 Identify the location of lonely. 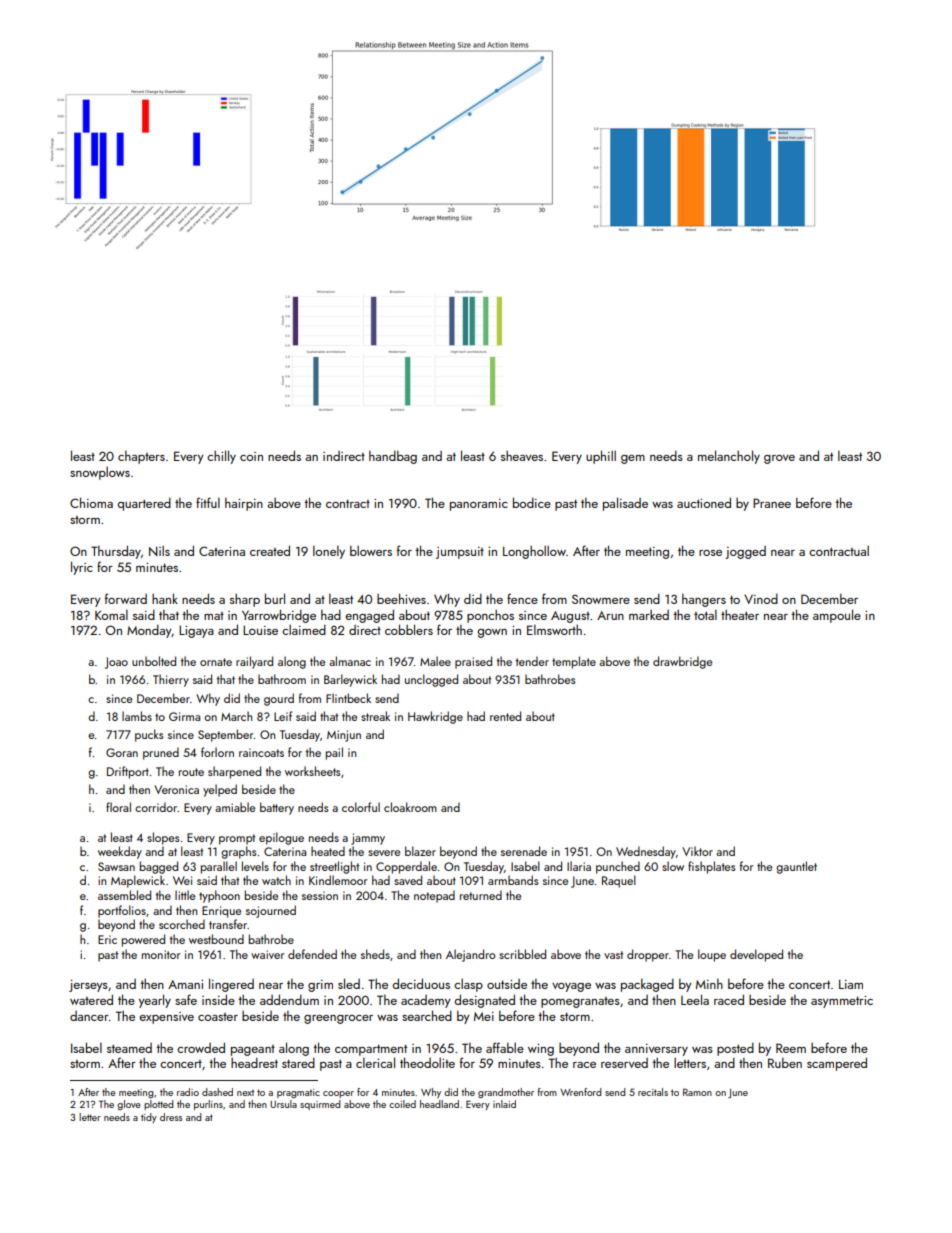
(329, 552).
